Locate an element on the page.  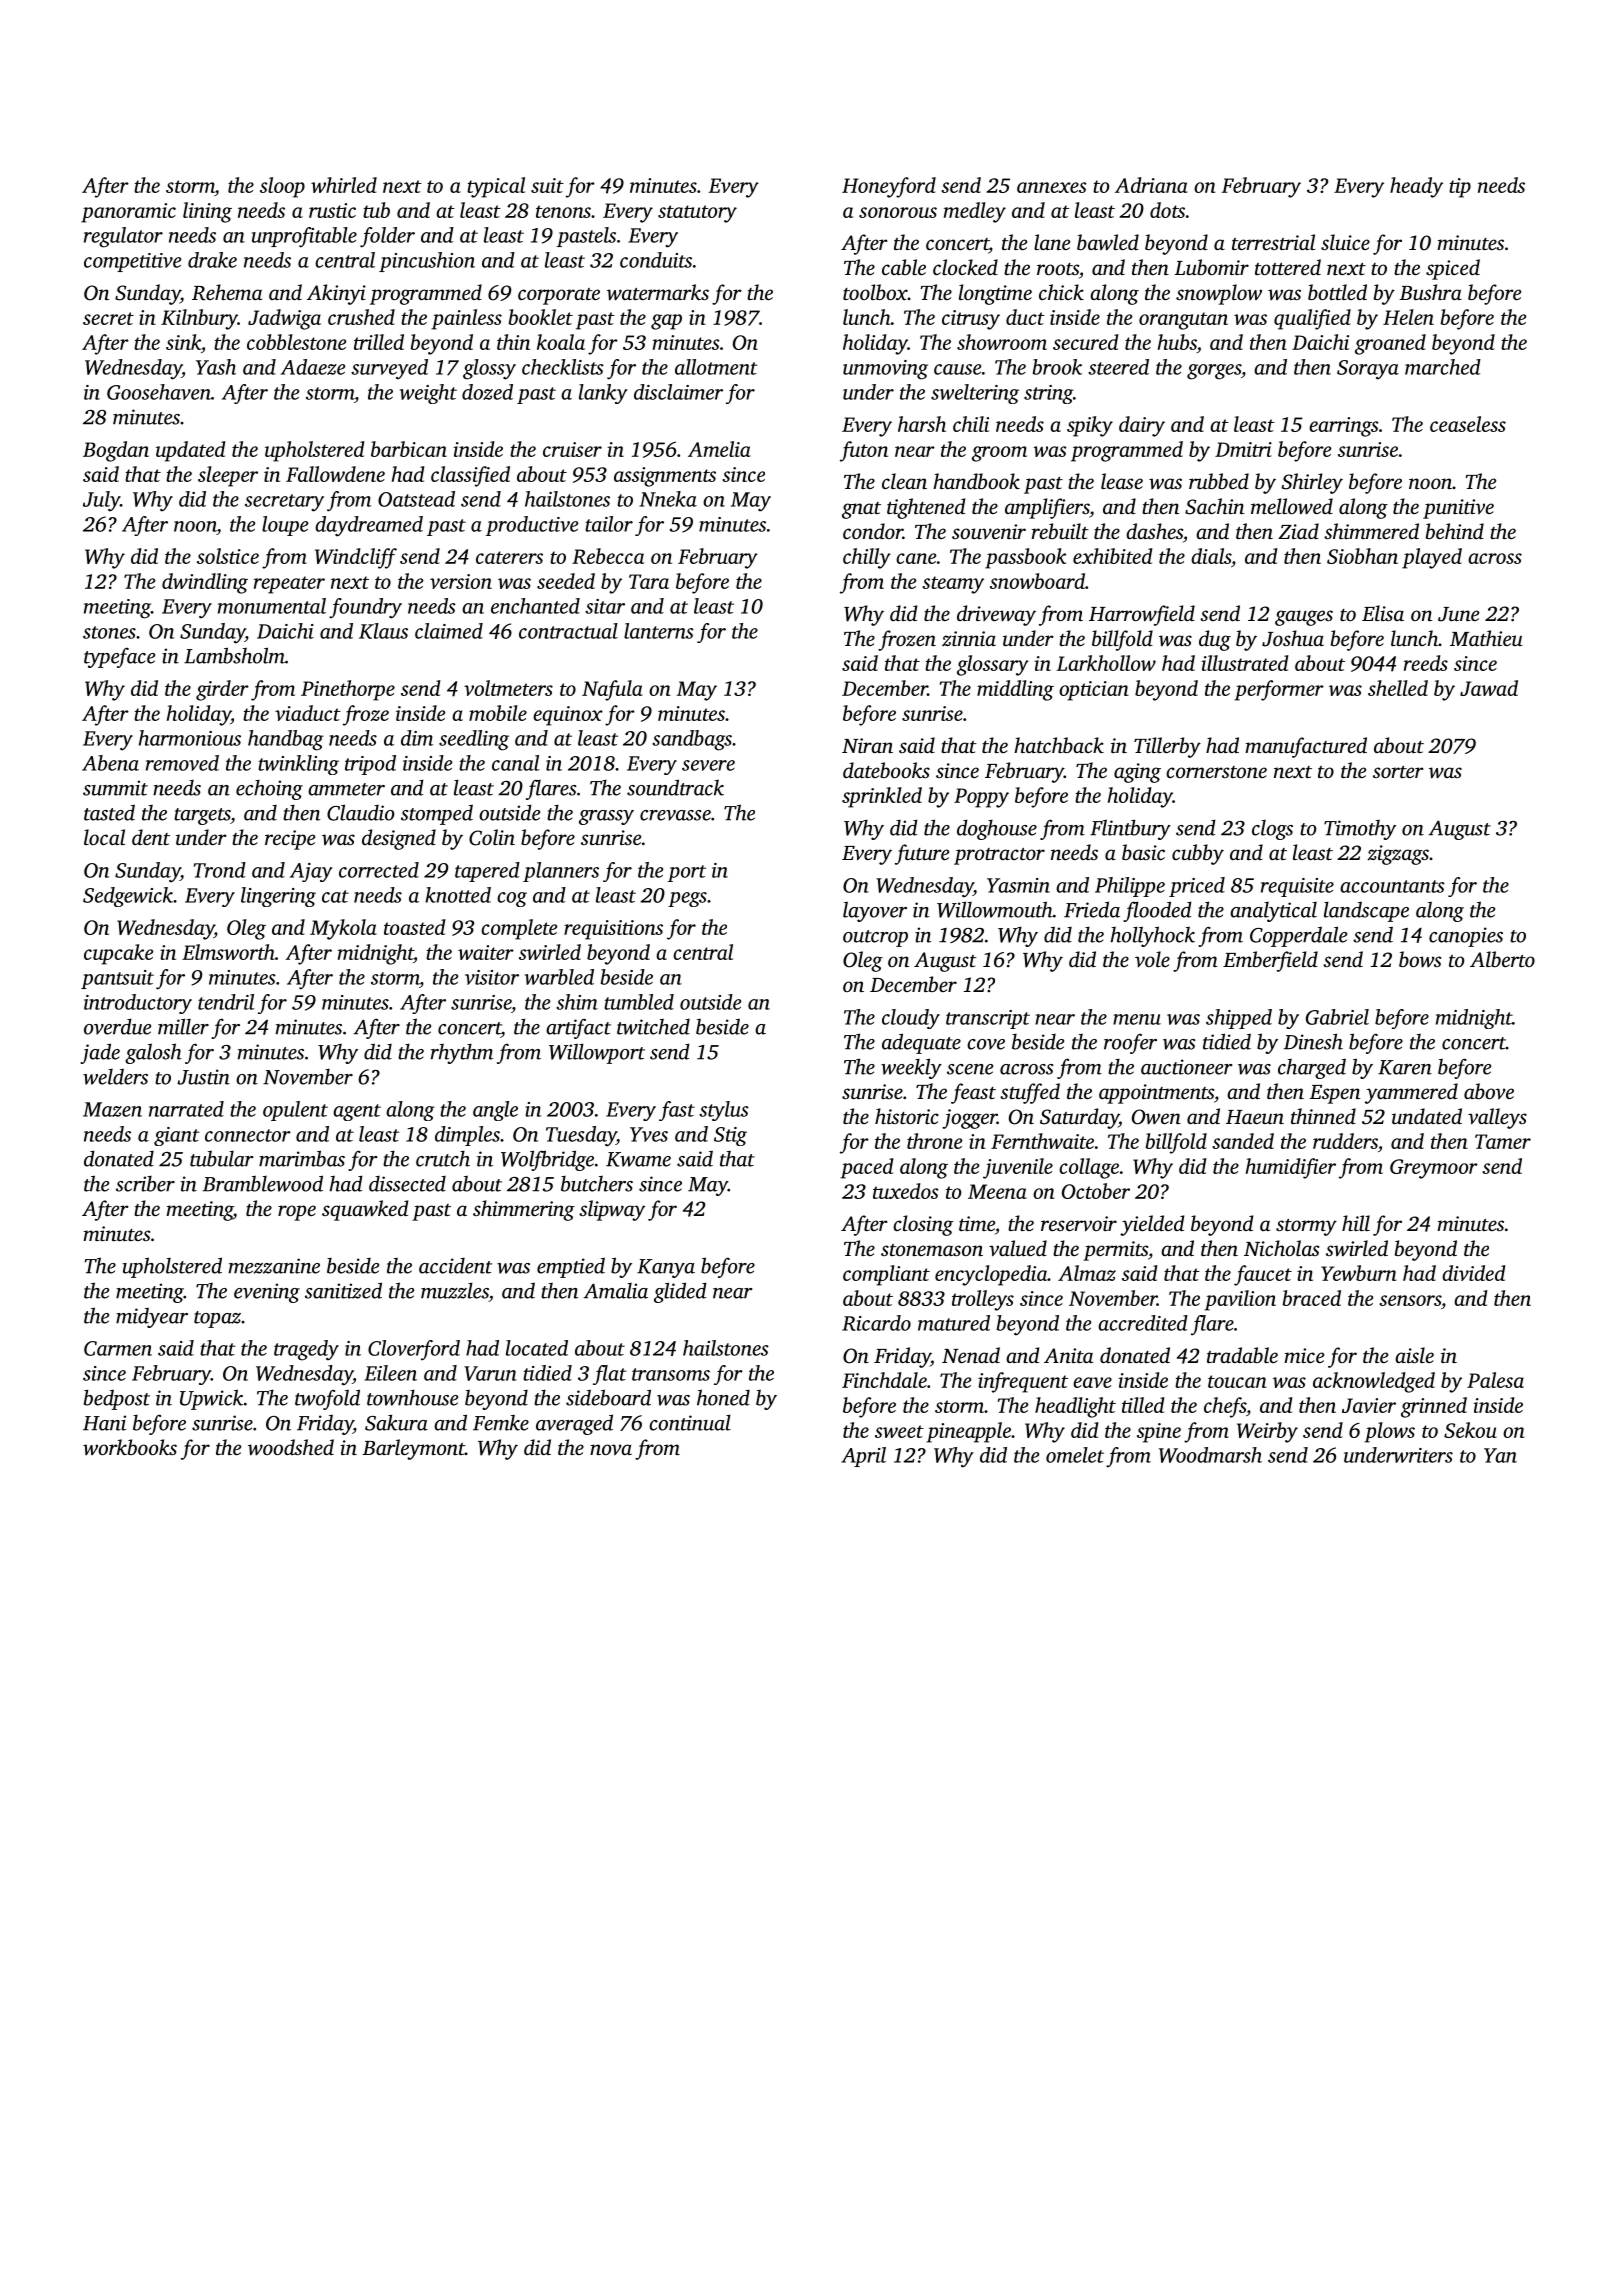
tip is located at coordinates (1460, 188).
